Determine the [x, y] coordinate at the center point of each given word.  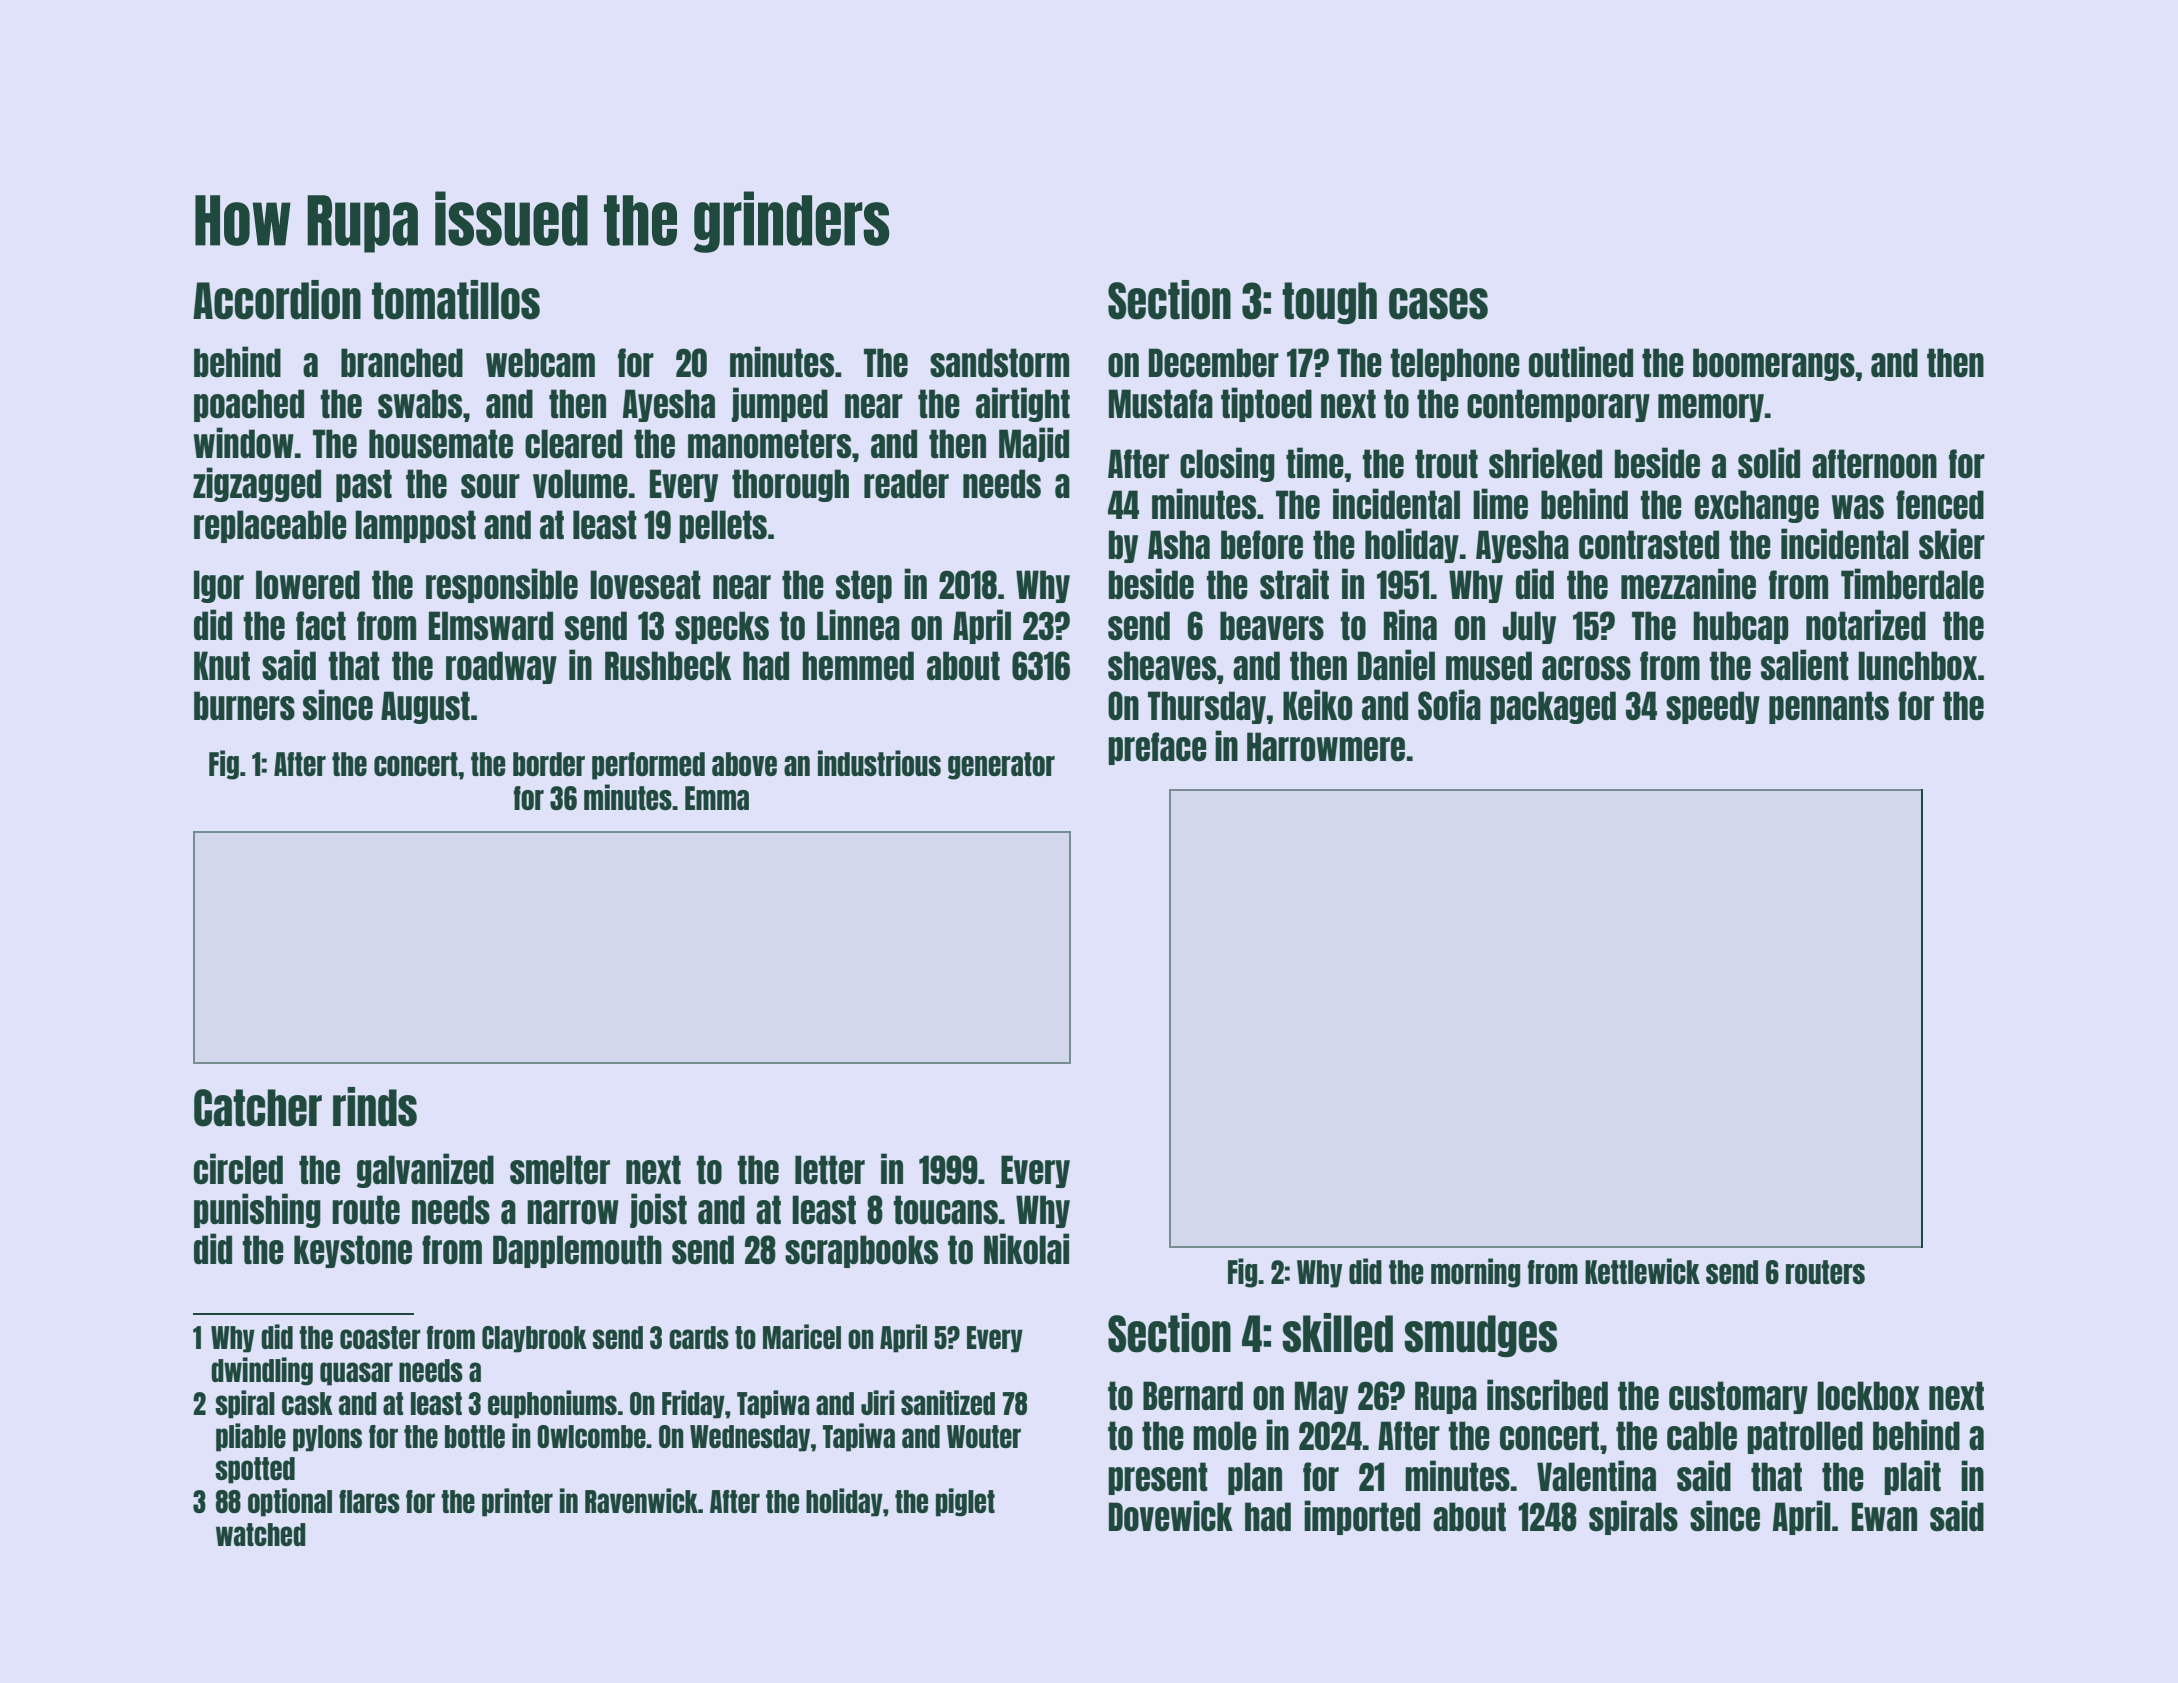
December [1214, 363]
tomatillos [456, 300]
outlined [1581, 362]
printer [517, 1502]
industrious [879, 763]
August [425, 707]
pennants [1829, 707]
